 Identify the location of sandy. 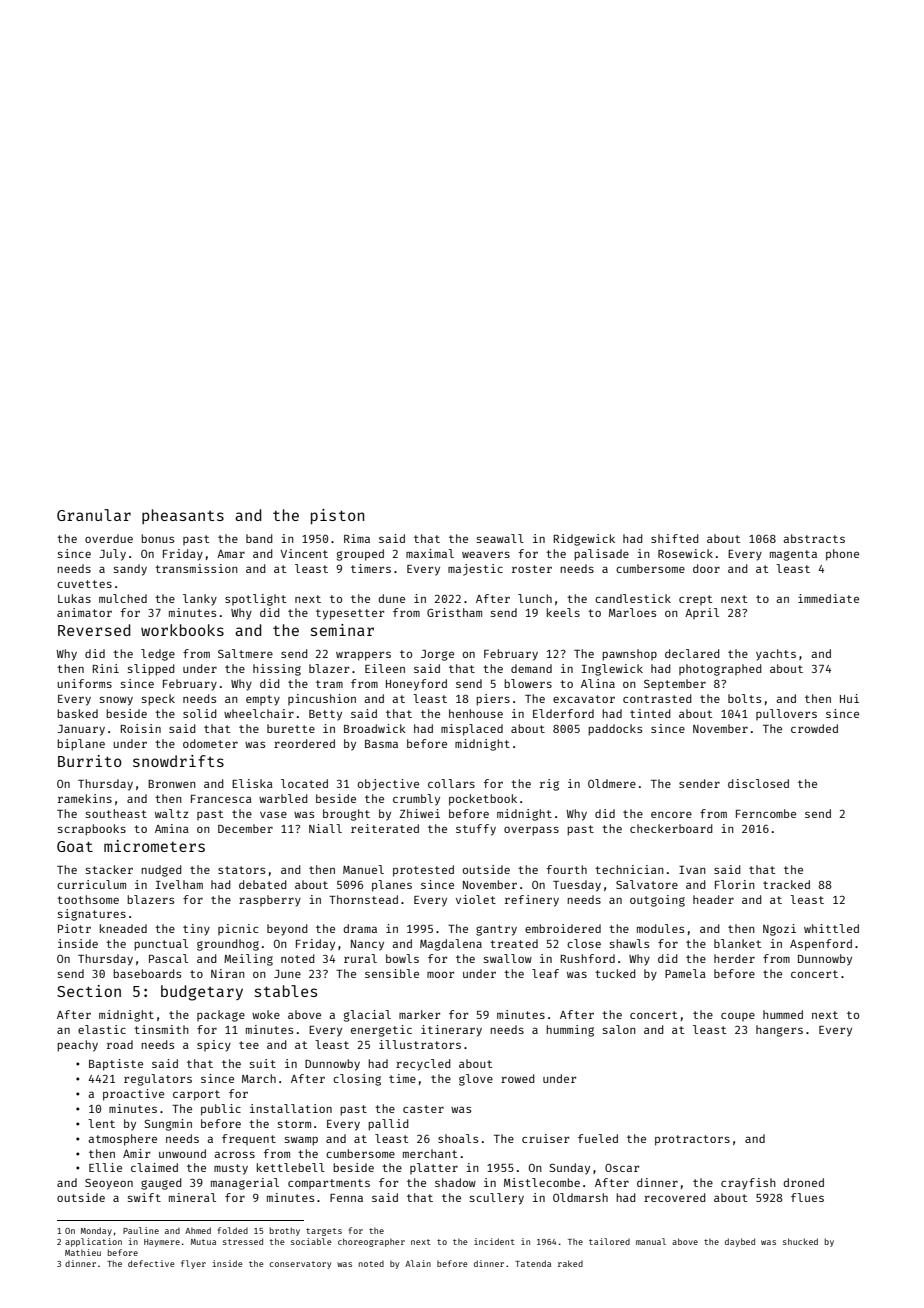
(130, 570).
